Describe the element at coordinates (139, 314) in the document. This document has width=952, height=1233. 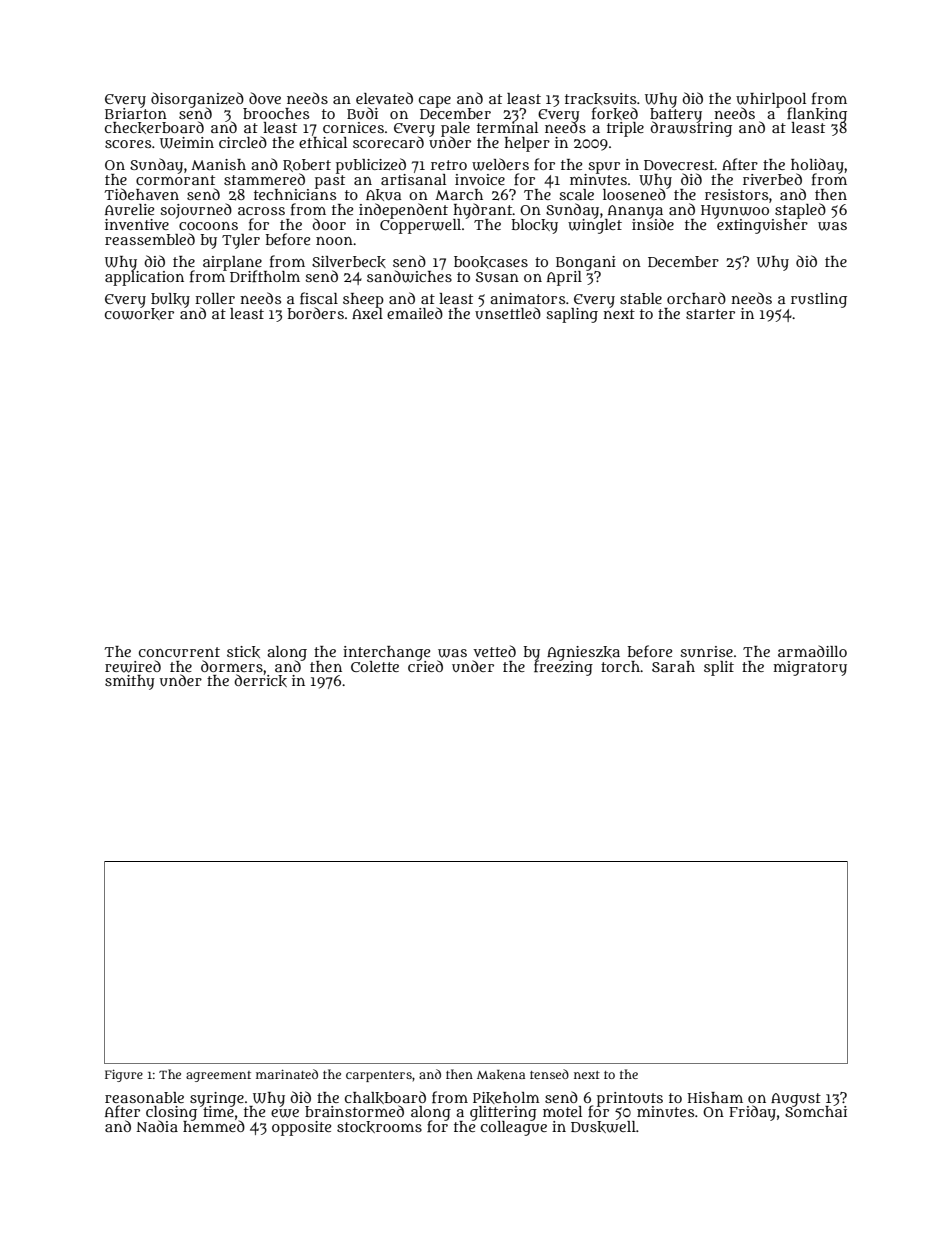
I see `coworker` at that location.
